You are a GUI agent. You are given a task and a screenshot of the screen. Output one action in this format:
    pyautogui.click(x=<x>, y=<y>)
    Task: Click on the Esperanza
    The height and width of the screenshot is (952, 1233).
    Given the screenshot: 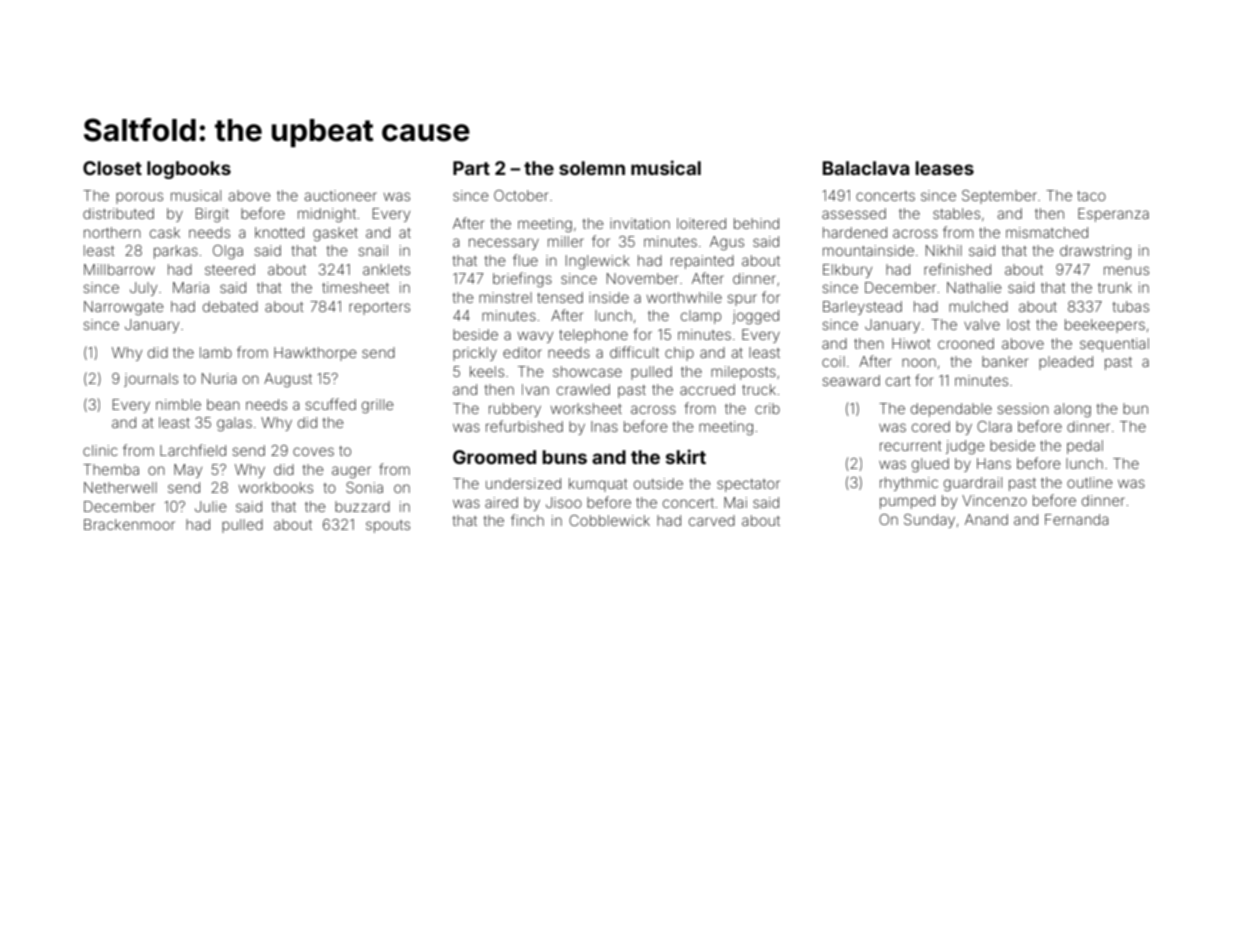 What is the action you would take?
    pyautogui.click(x=1113, y=215)
